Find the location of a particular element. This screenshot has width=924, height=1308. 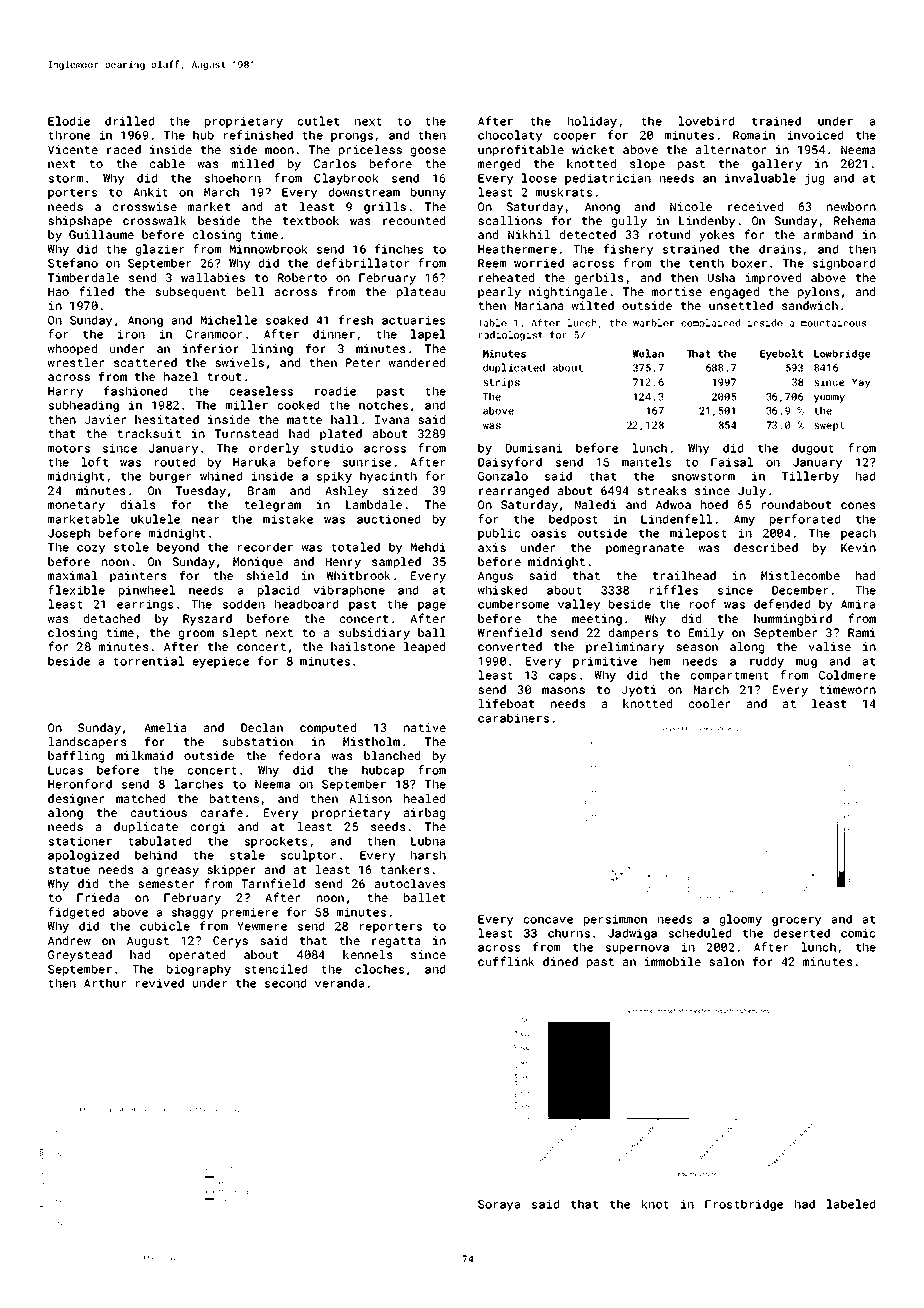

milkmaid is located at coordinates (144, 755).
